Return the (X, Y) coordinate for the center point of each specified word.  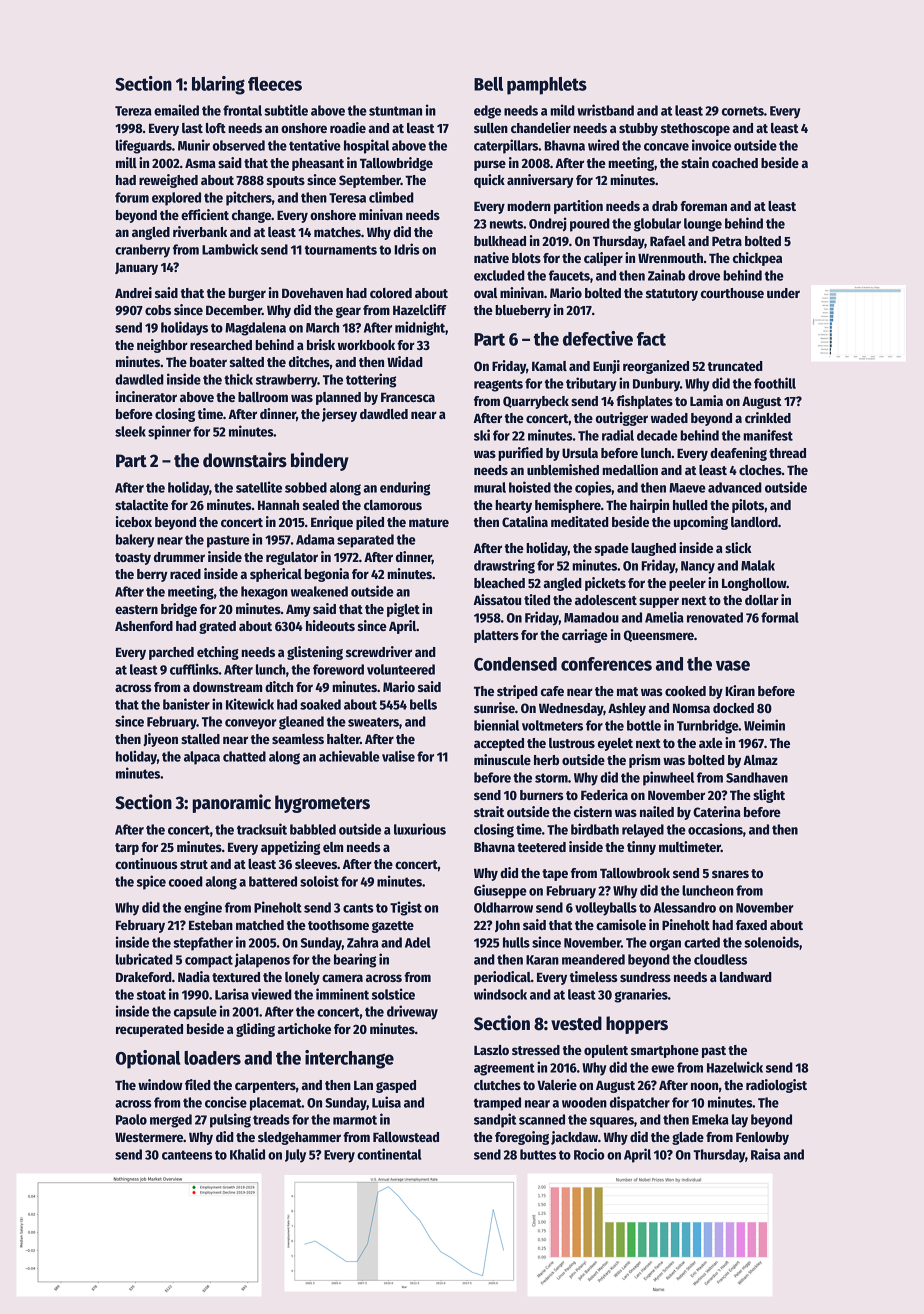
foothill (775, 383)
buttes (538, 1154)
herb (546, 760)
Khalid (247, 1154)
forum (132, 197)
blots (526, 258)
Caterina (717, 811)
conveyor (251, 724)
